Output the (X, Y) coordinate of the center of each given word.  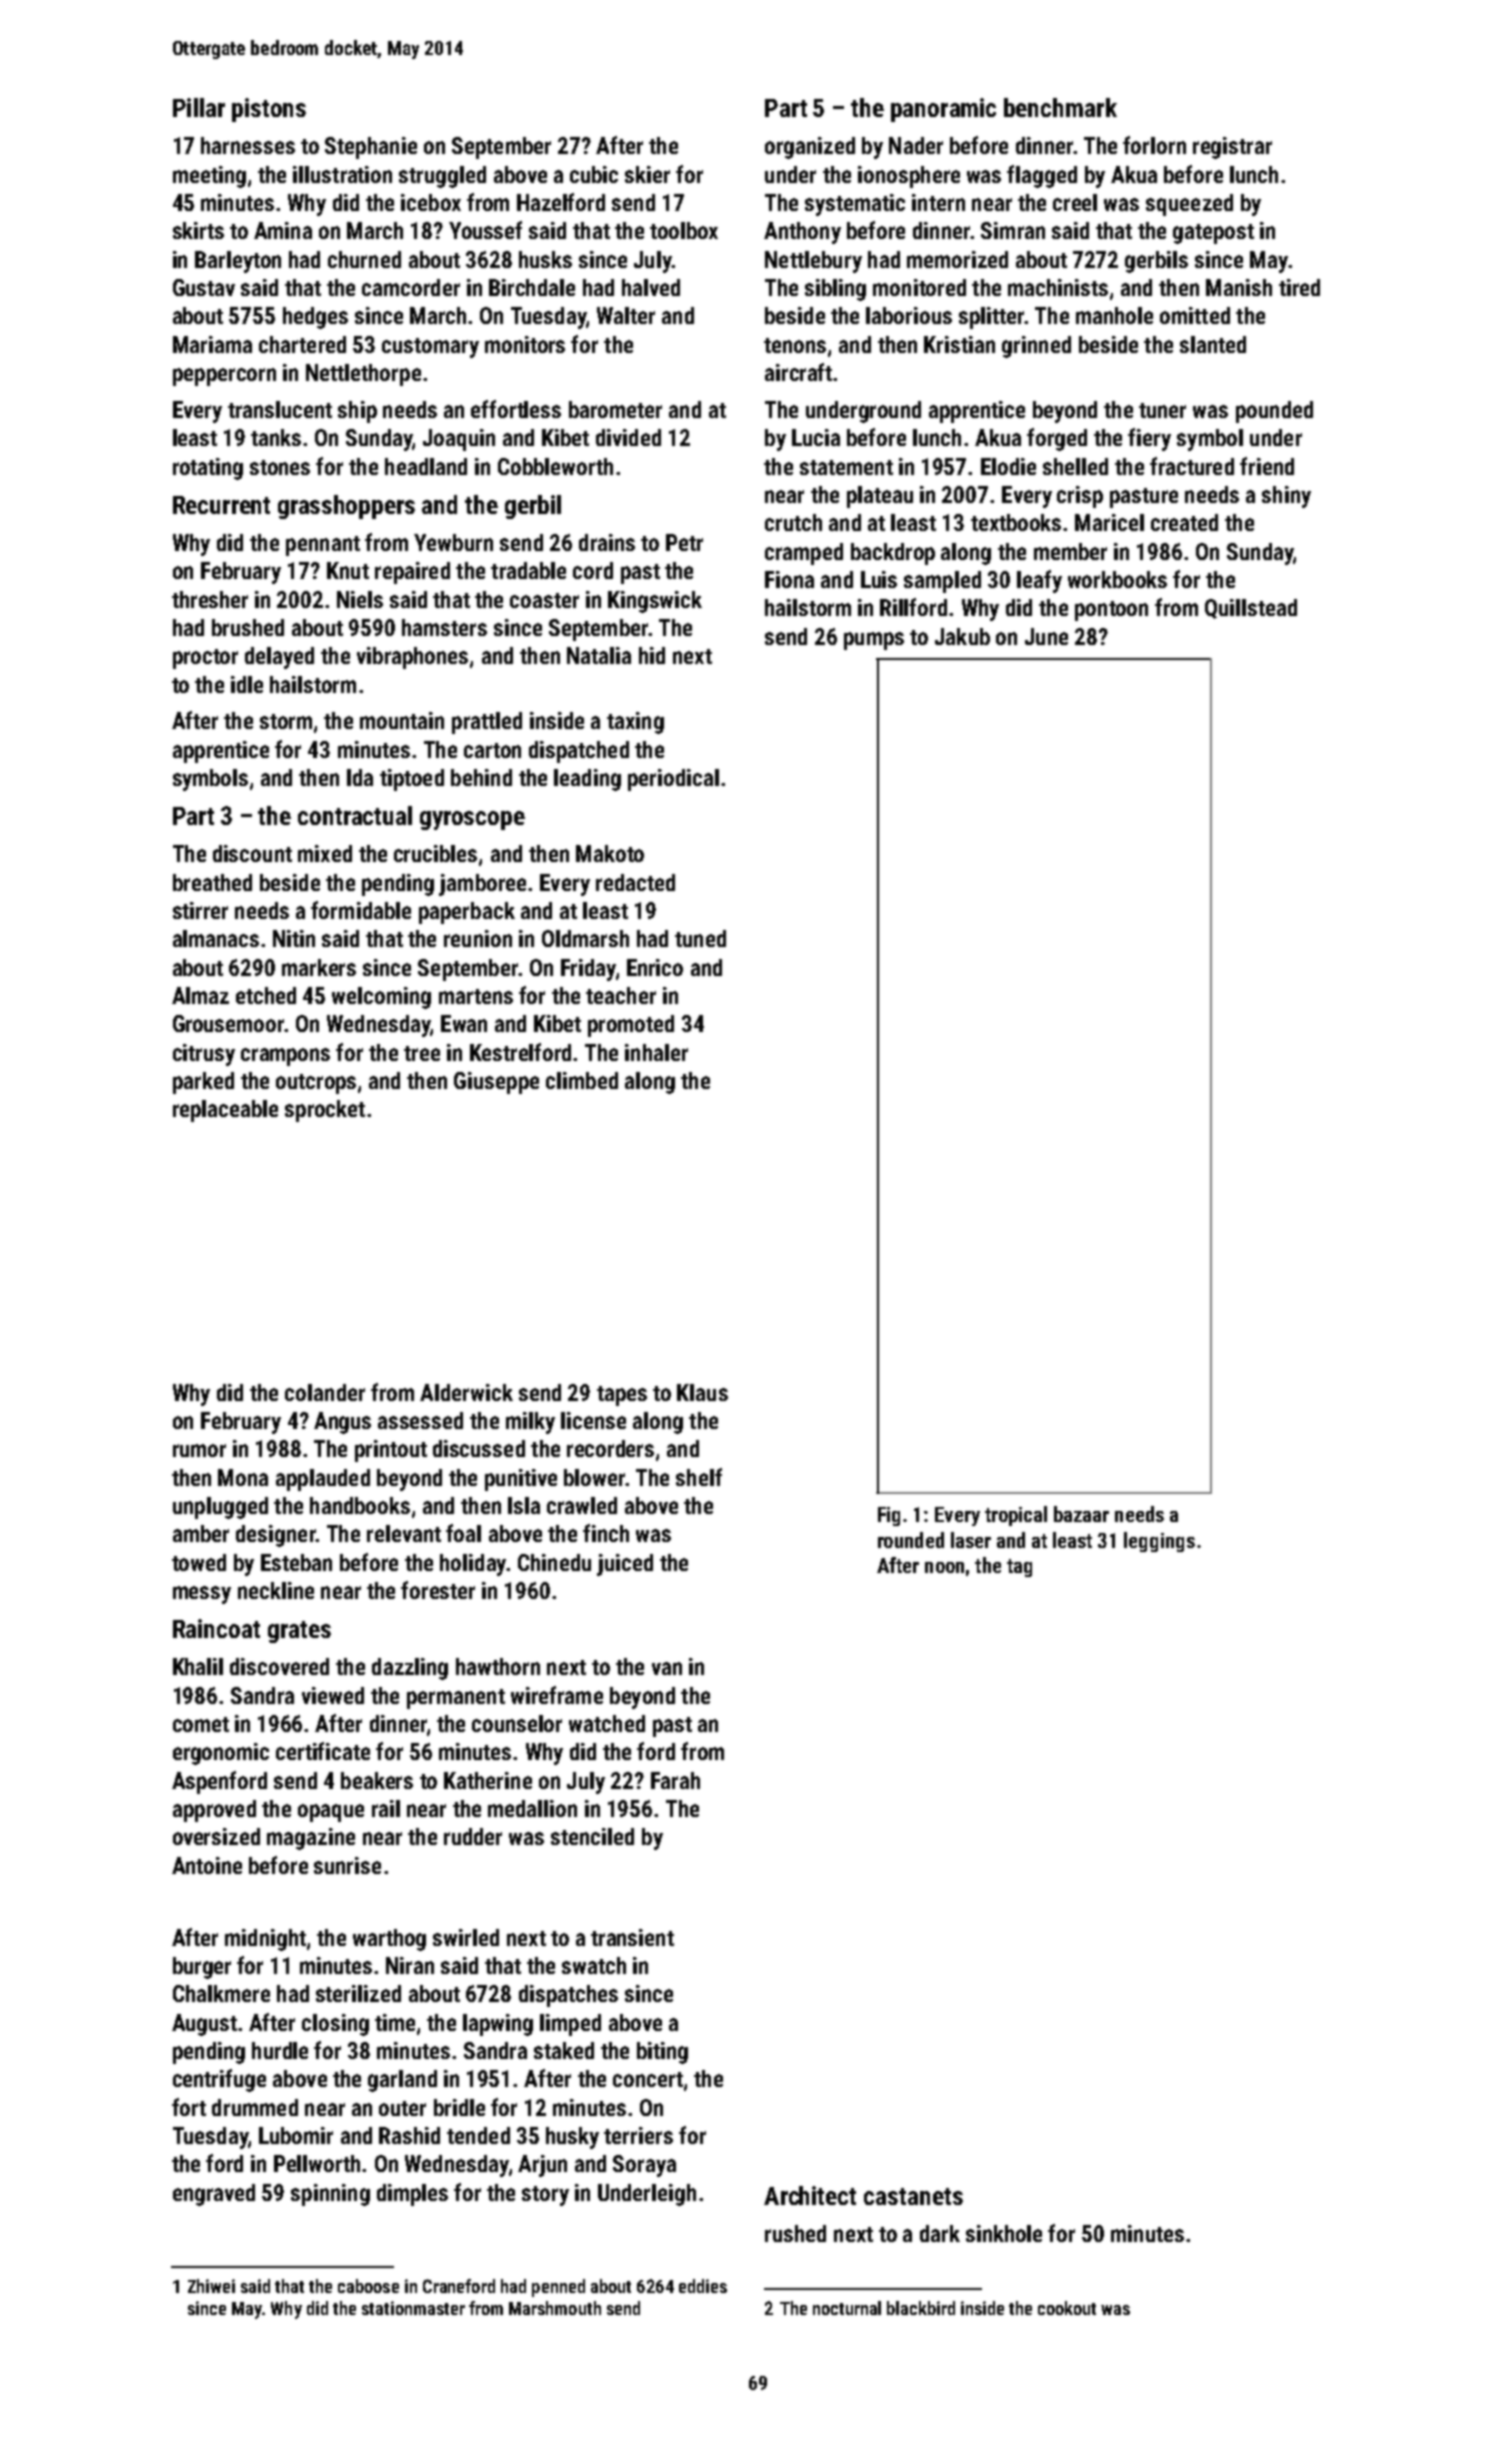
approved (214, 1811)
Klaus (702, 1392)
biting (662, 2053)
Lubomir (296, 2135)
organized (810, 148)
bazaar (1081, 1514)
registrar (1232, 148)
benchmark (1060, 107)
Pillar (199, 107)
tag (1019, 1568)
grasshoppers (346, 507)
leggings (1159, 1542)
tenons (795, 345)
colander (325, 1392)
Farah (675, 1780)
